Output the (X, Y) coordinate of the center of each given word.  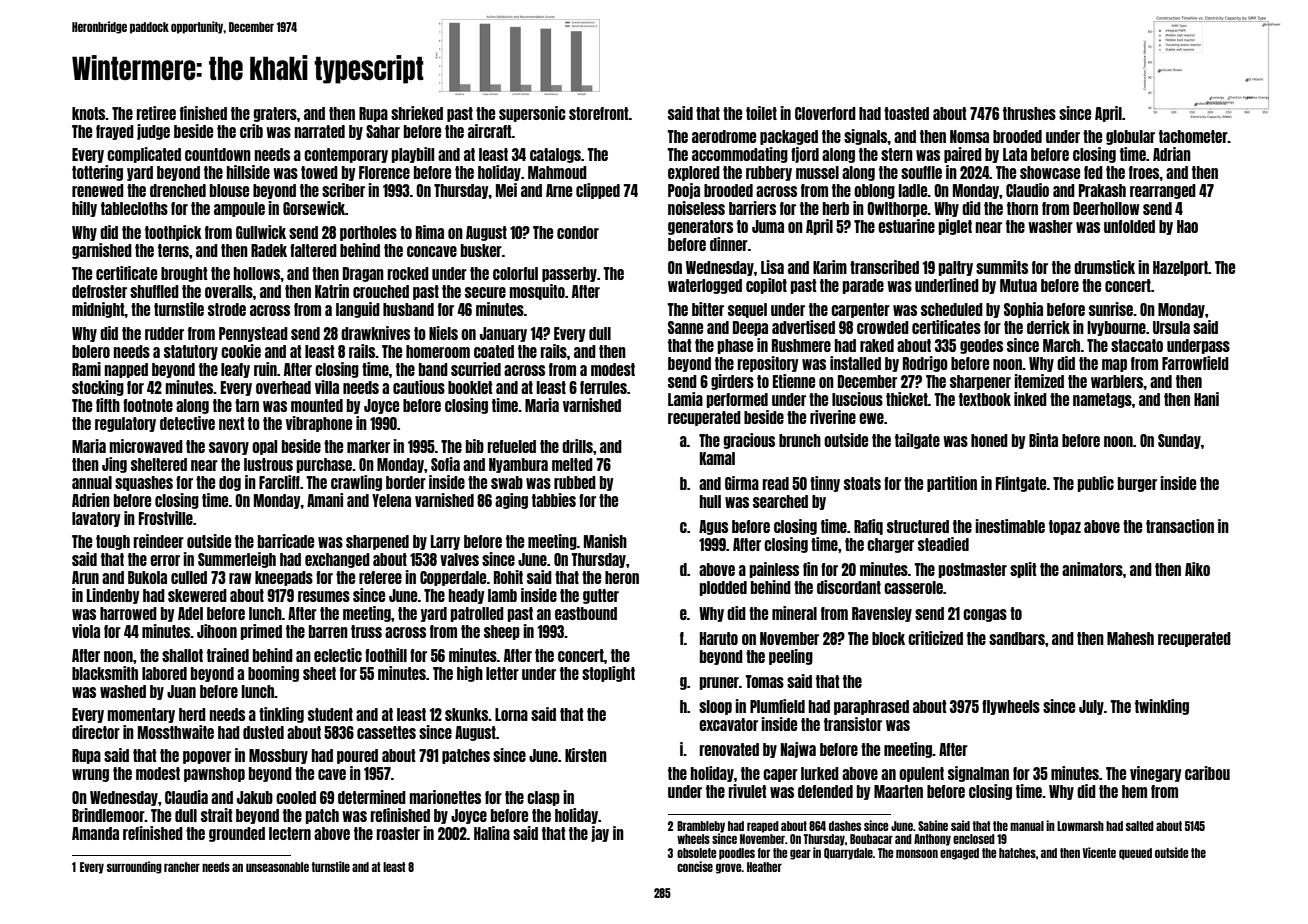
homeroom (438, 351)
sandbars (1017, 638)
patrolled (477, 614)
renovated (729, 749)
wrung (90, 775)
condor (578, 232)
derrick (1048, 327)
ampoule (239, 209)
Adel (190, 613)
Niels (443, 333)
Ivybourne (1116, 328)
